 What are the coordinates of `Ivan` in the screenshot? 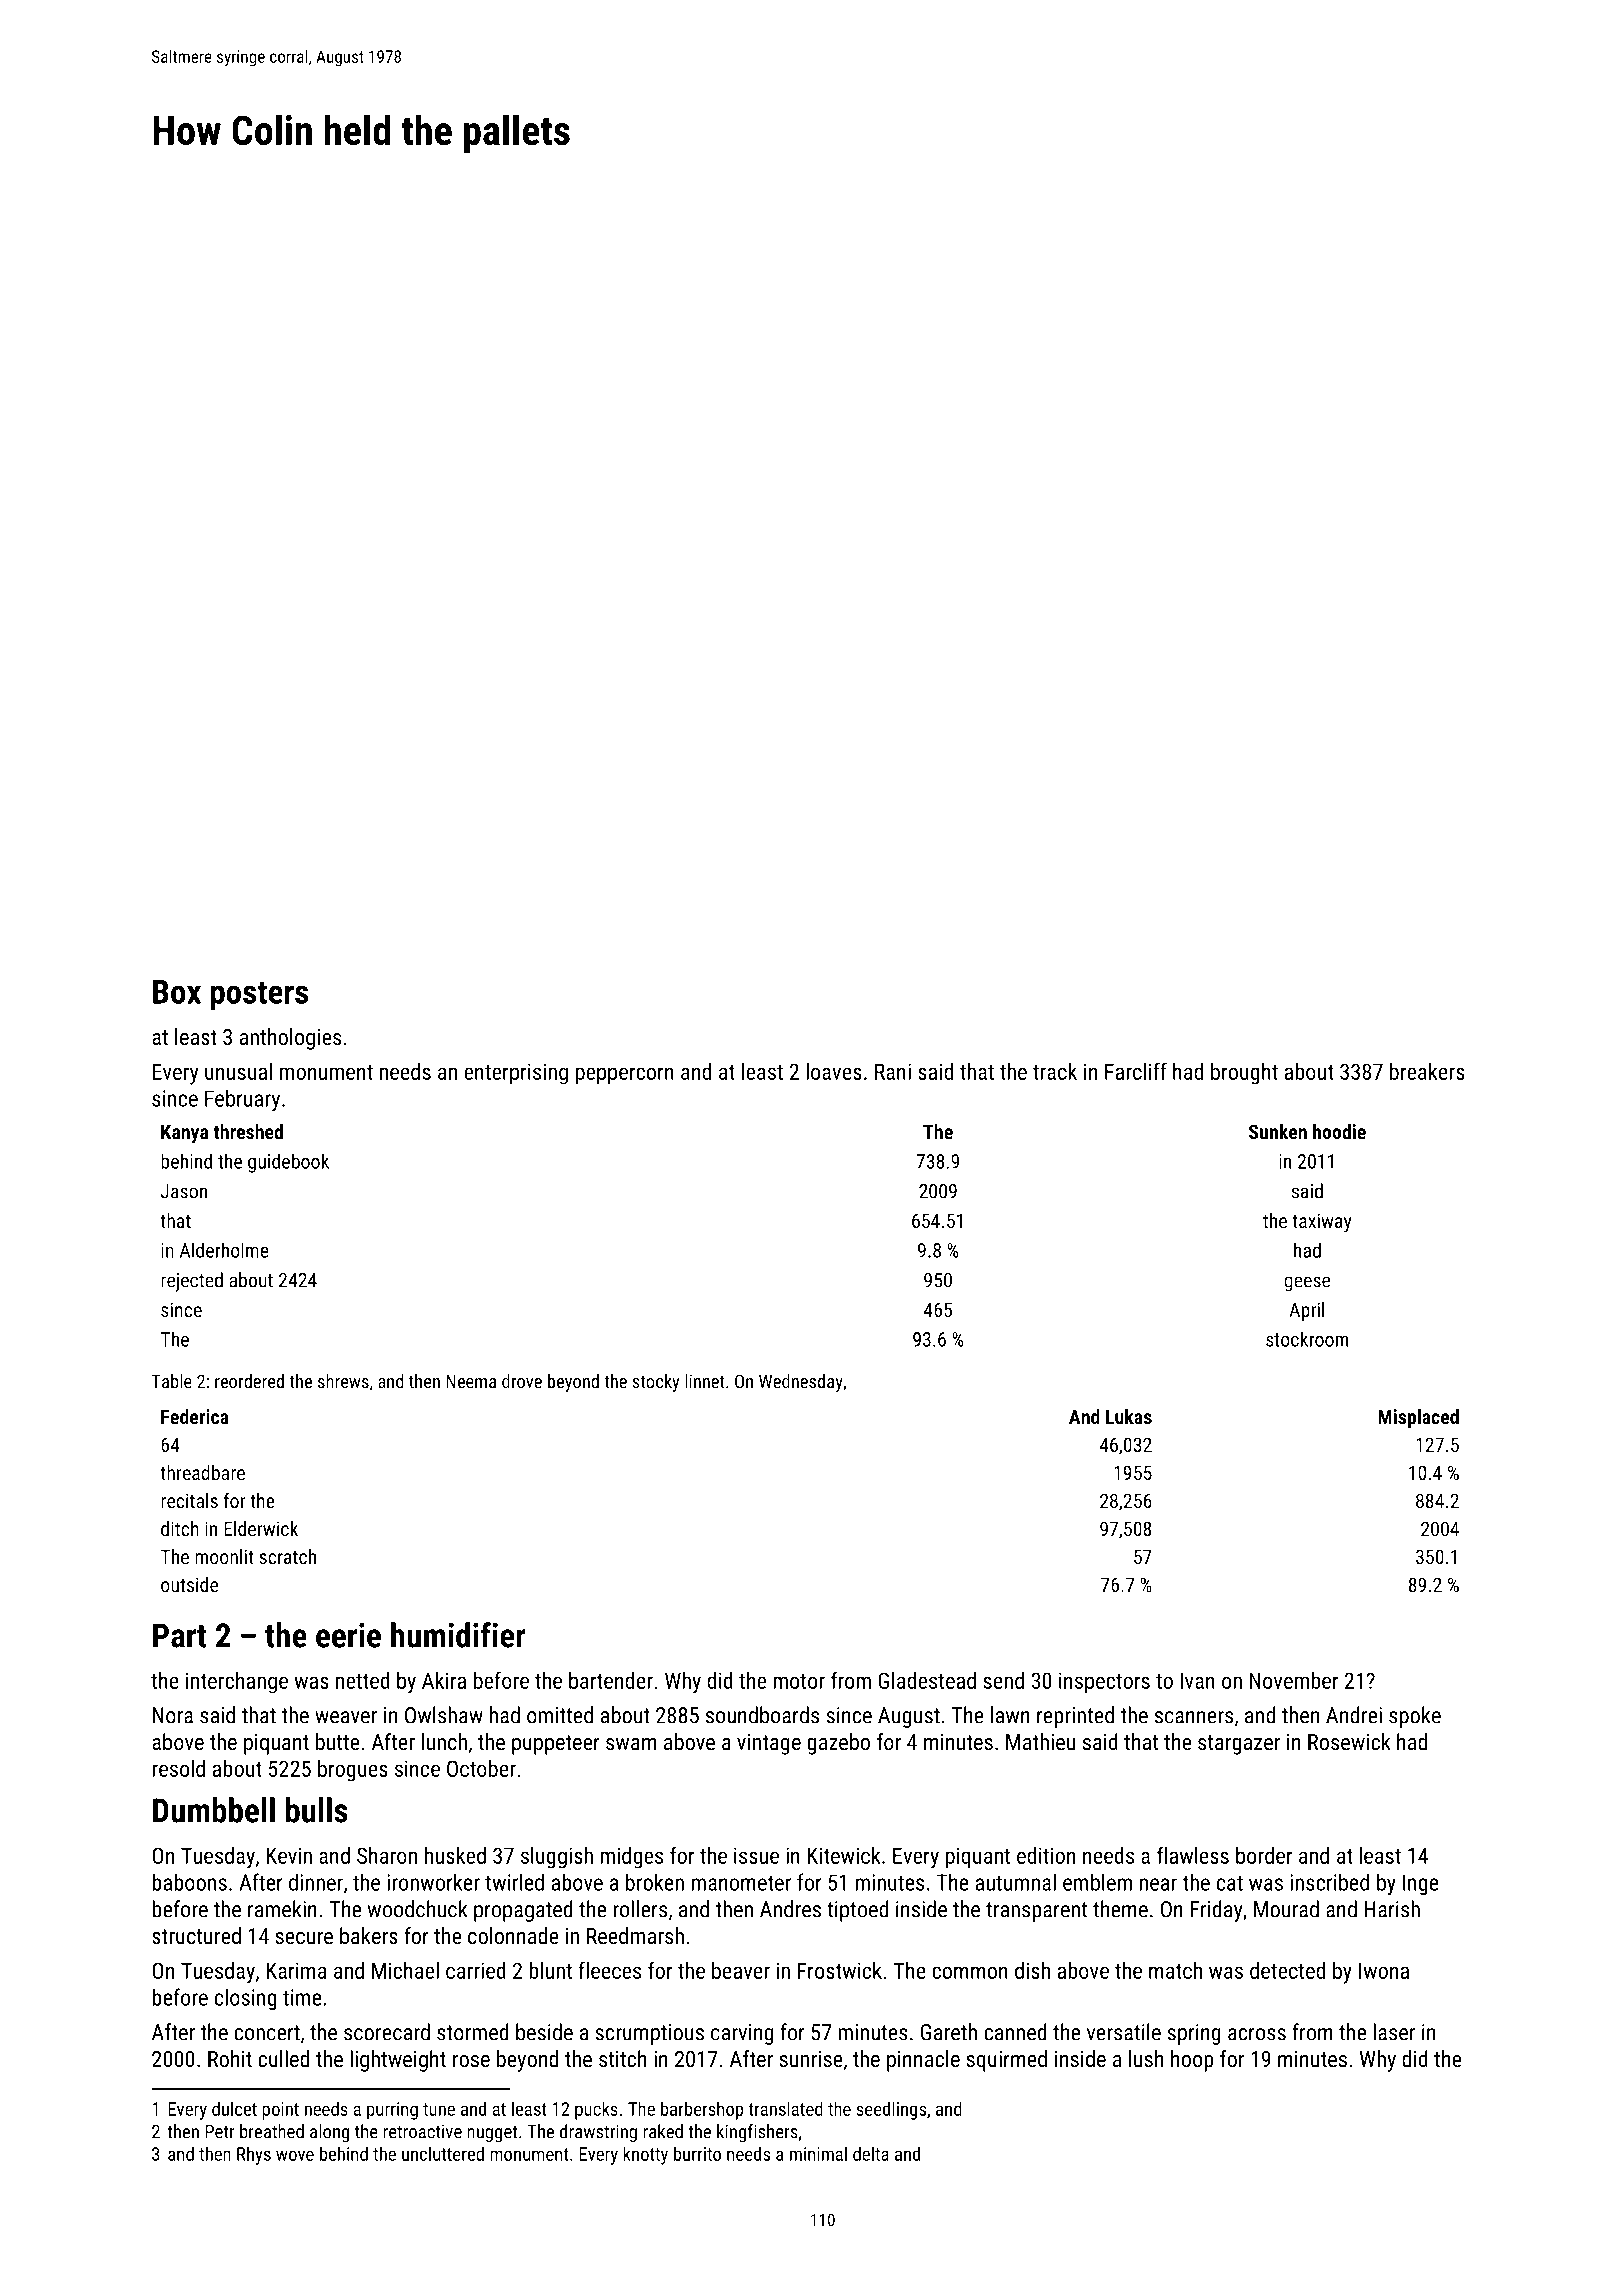 It's located at (1198, 1681).
